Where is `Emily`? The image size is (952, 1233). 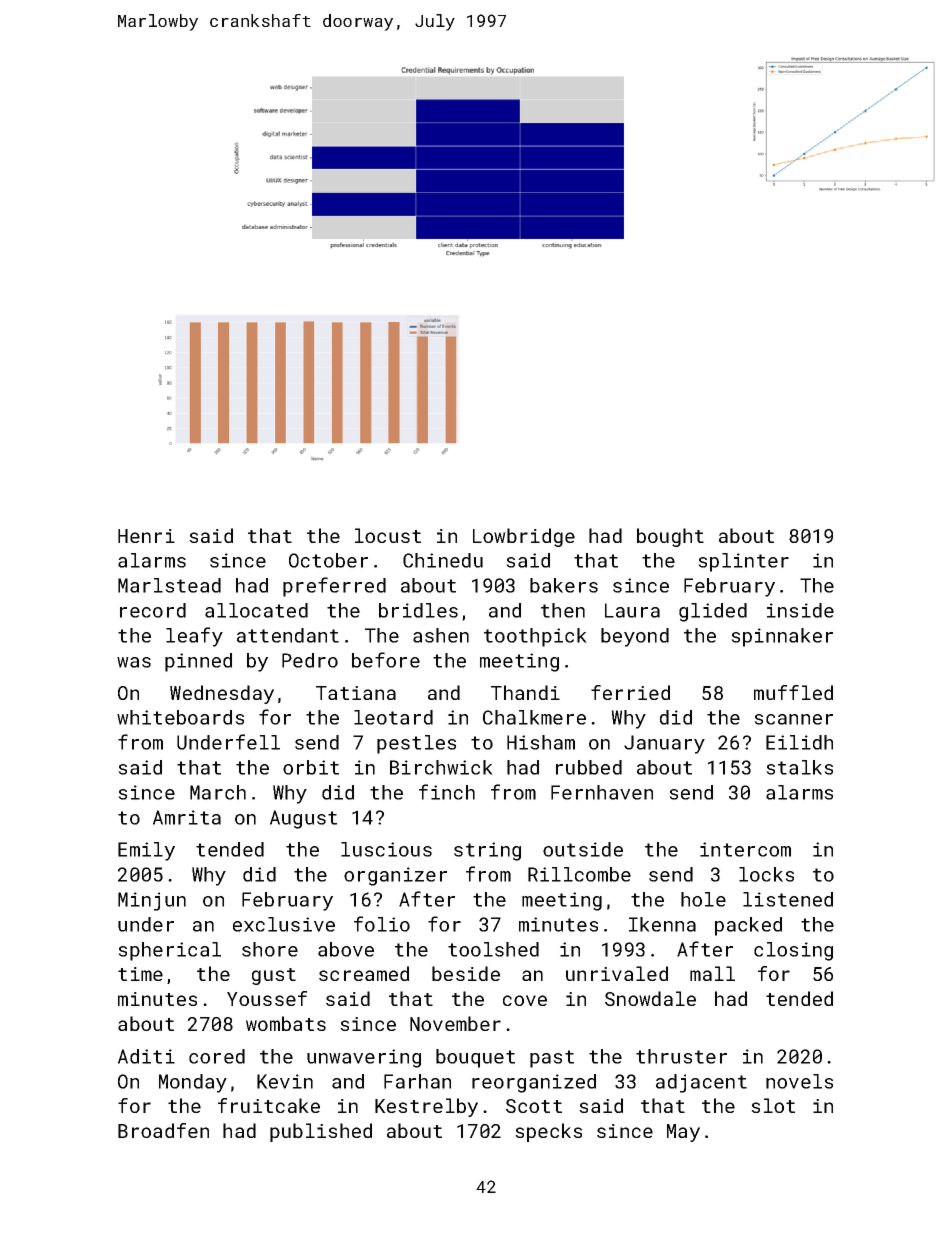
Emily is located at coordinates (146, 851).
